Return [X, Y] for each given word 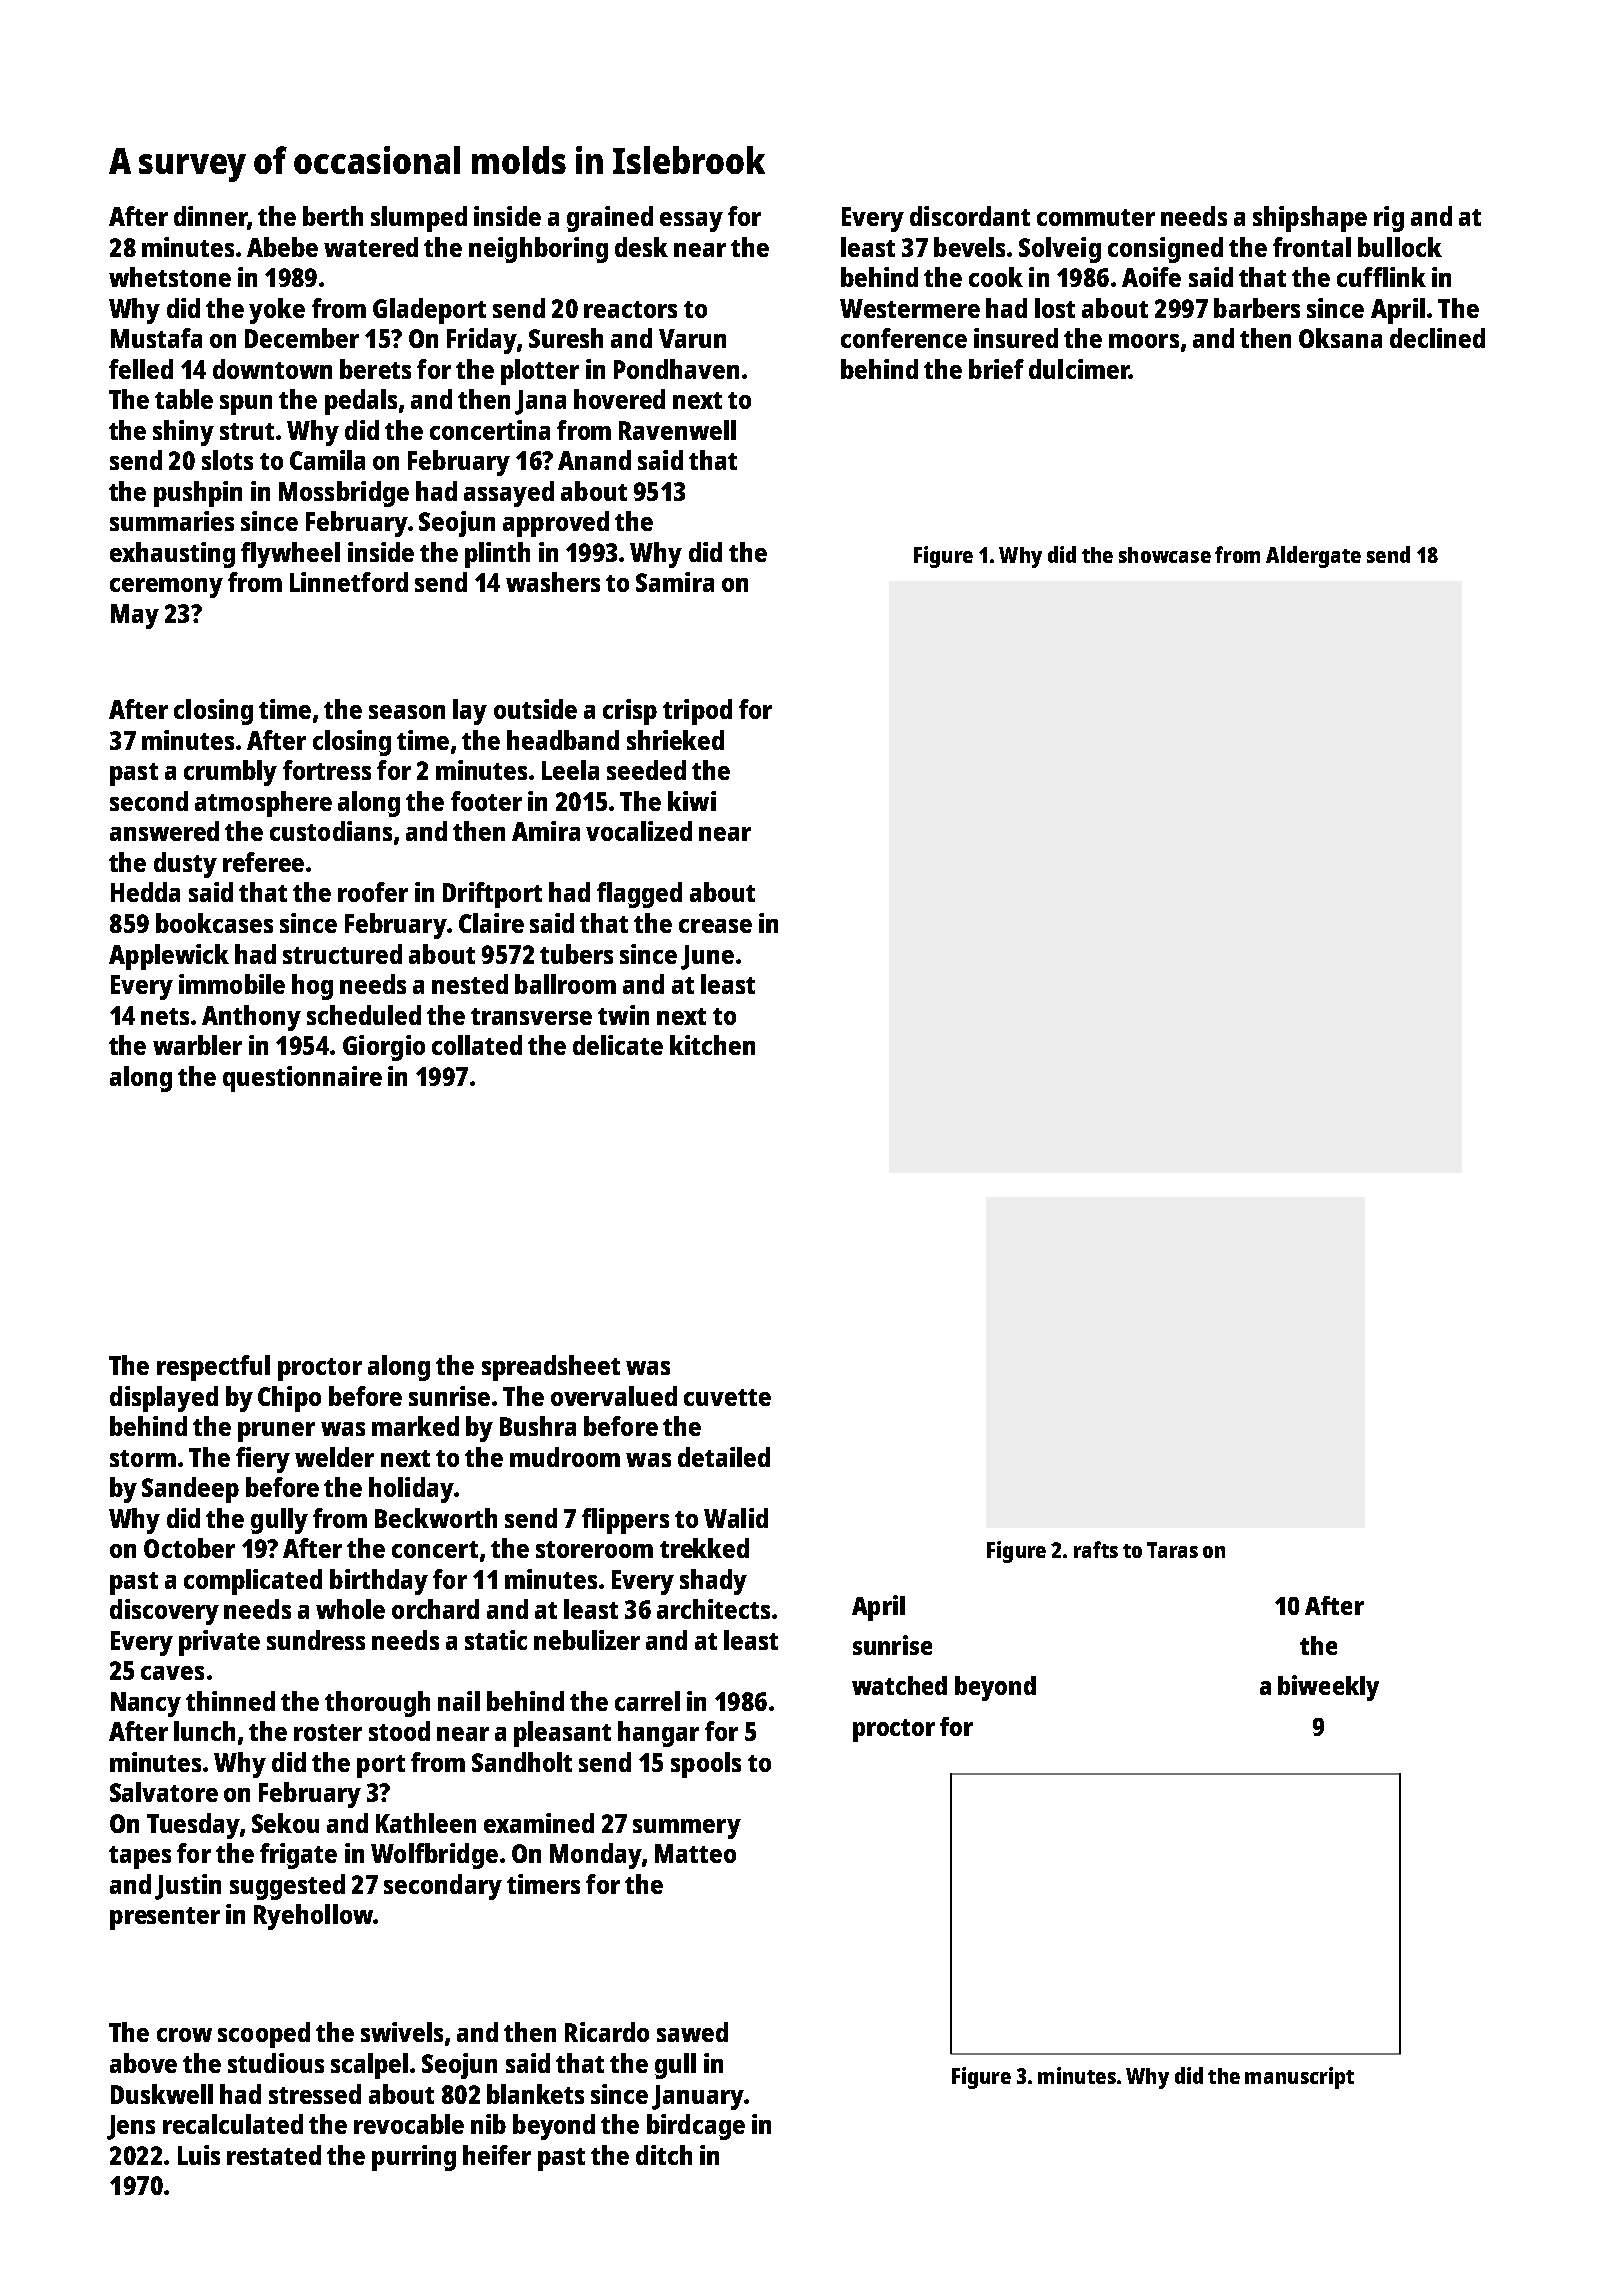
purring [414, 2158]
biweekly [1328, 1688]
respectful [213, 1368]
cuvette [727, 1397]
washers [553, 582]
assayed [509, 494]
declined [1437, 338]
